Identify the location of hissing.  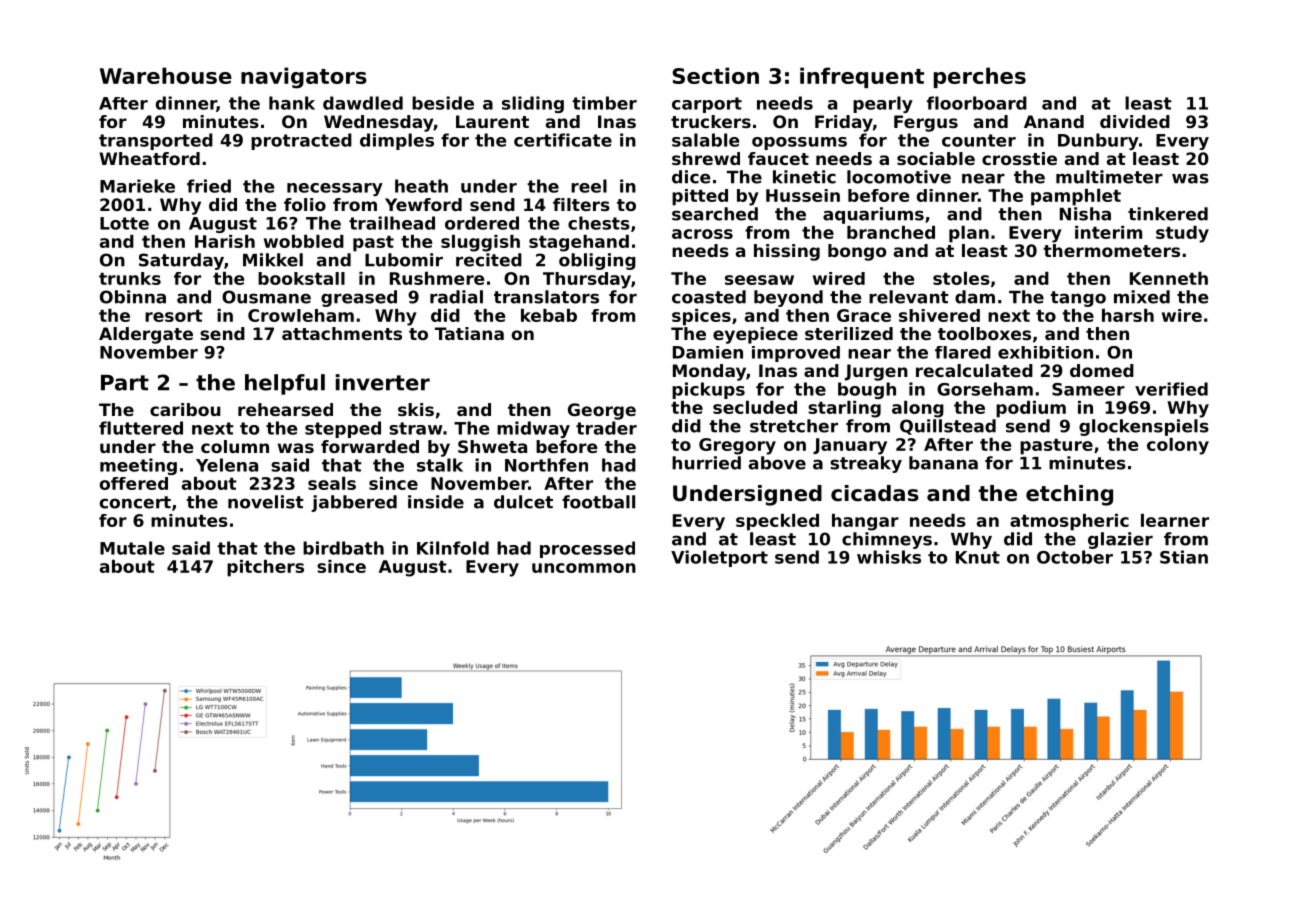
(787, 252).
